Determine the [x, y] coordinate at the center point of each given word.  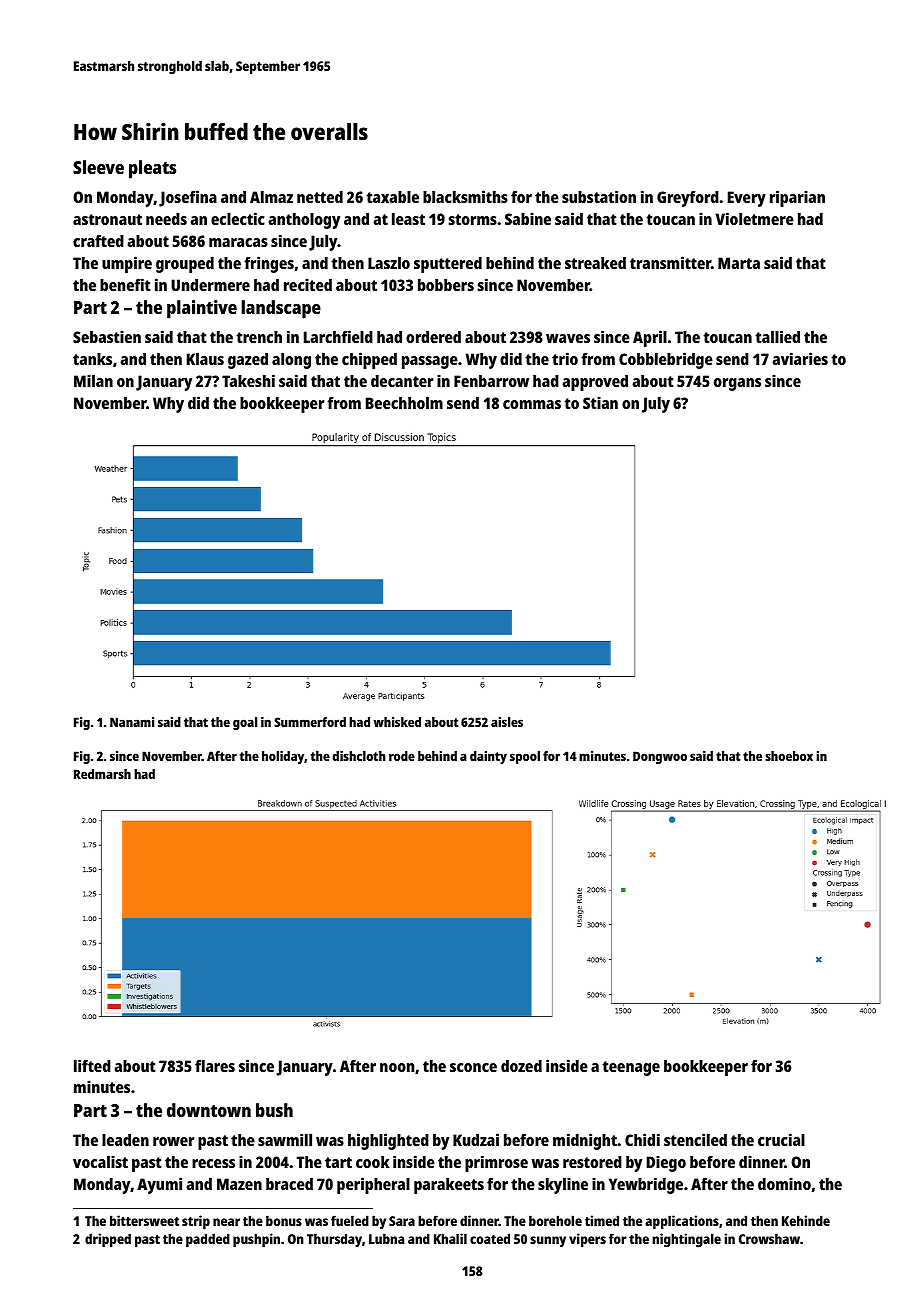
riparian [797, 198]
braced [289, 1184]
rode [402, 756]
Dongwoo [660, 757]
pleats [152, 169]
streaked [595, 263]
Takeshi [248, 380]
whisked [397, 722]
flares [215, 1066]
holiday [283, 757]
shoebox [789, 756]
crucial [781, 1139]
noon [397, 1067]
